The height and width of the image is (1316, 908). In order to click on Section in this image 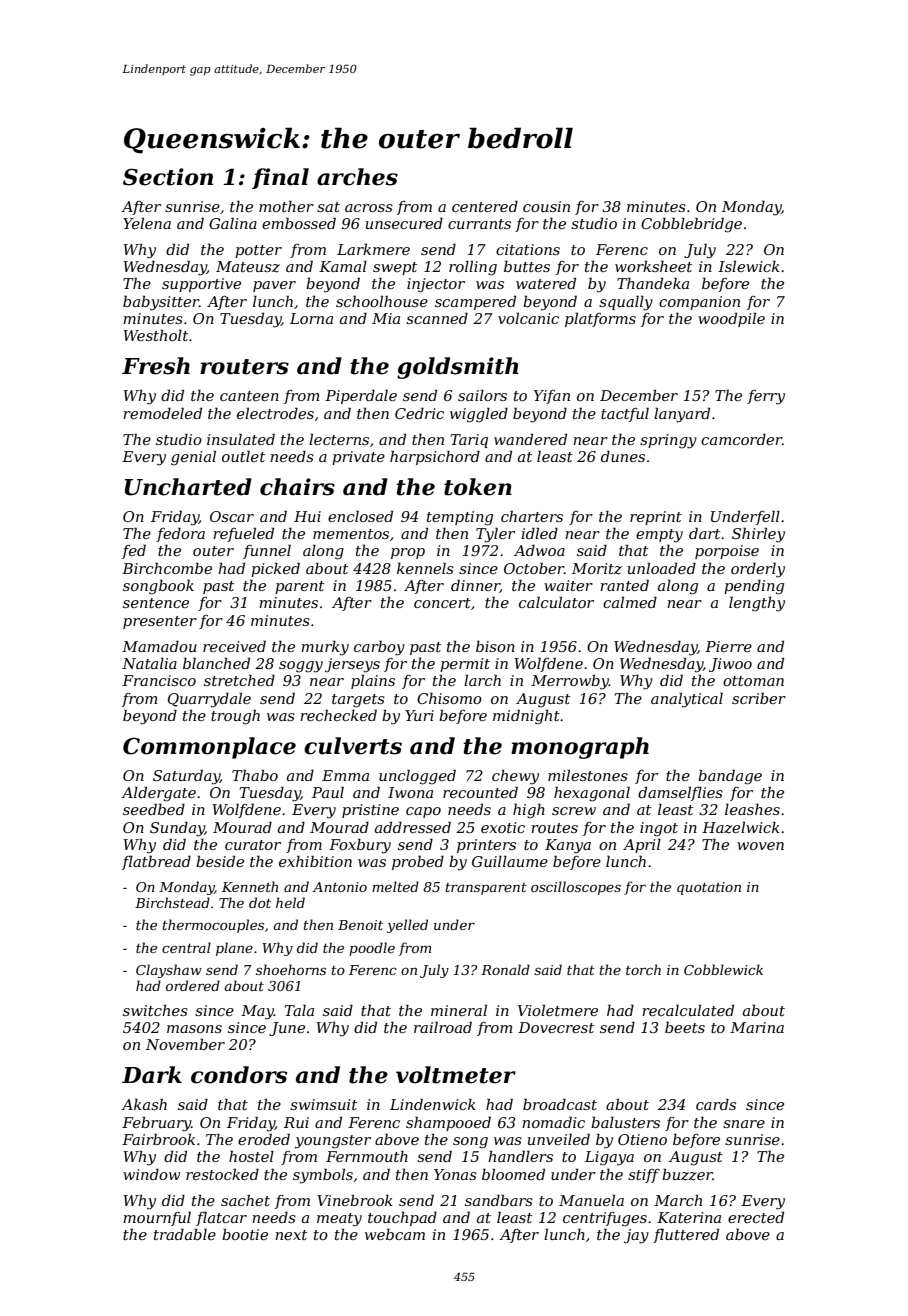, I will do `click(168, 177)`.
